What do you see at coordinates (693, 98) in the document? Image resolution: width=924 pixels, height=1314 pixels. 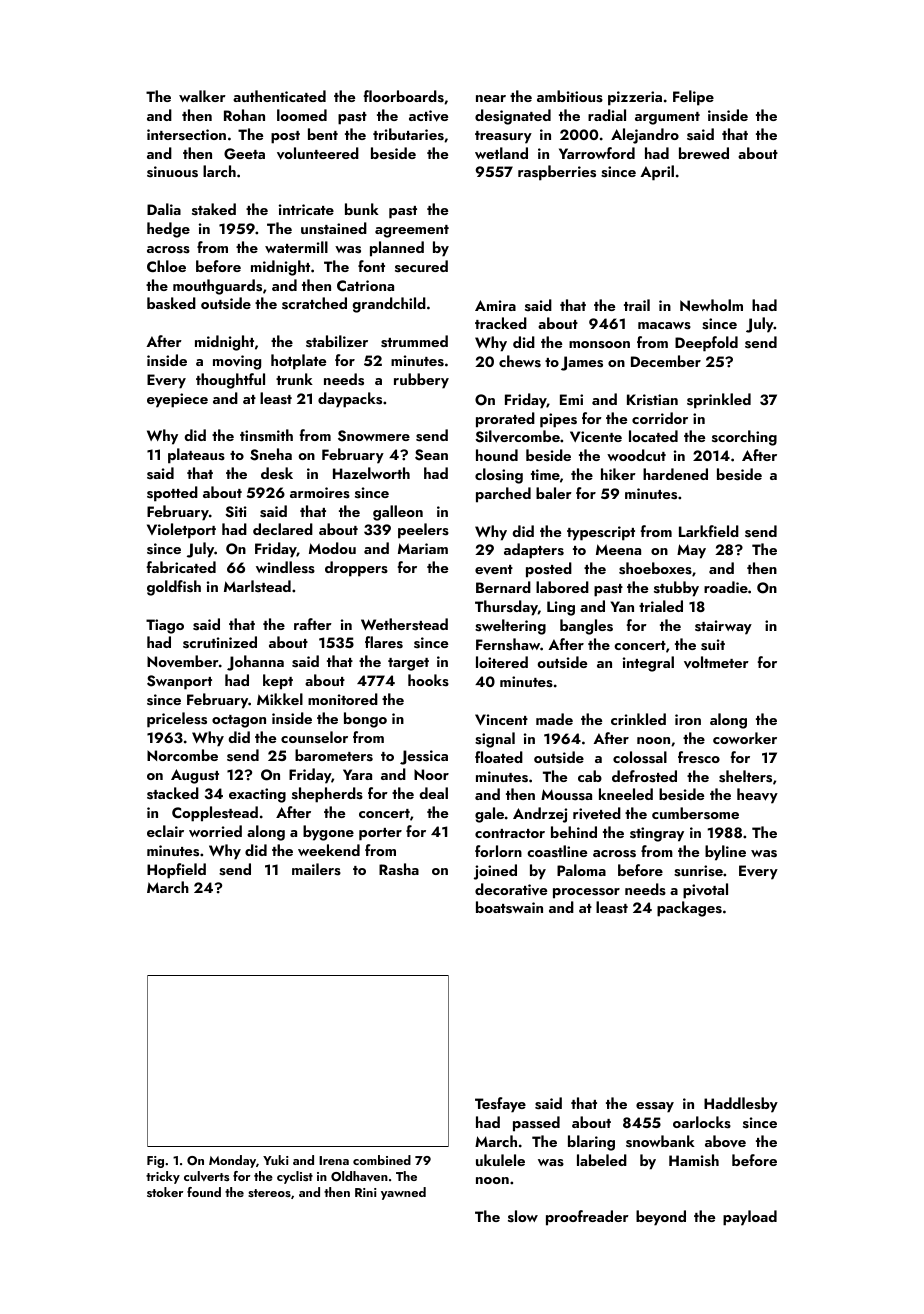 I see `Felipe` at bounding box center [693, 98].
